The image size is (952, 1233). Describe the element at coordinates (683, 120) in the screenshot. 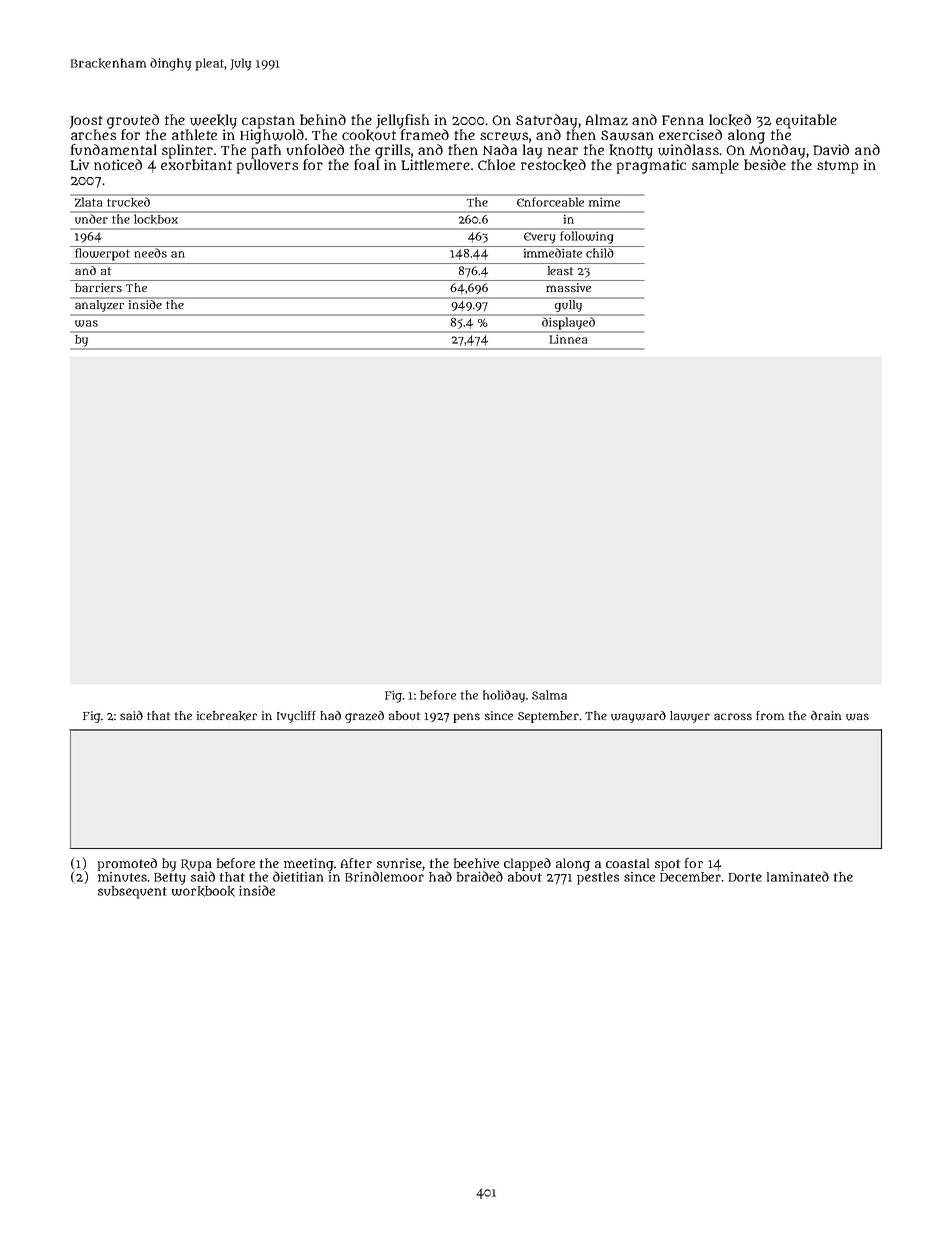

I see `Fenna` at that location.
